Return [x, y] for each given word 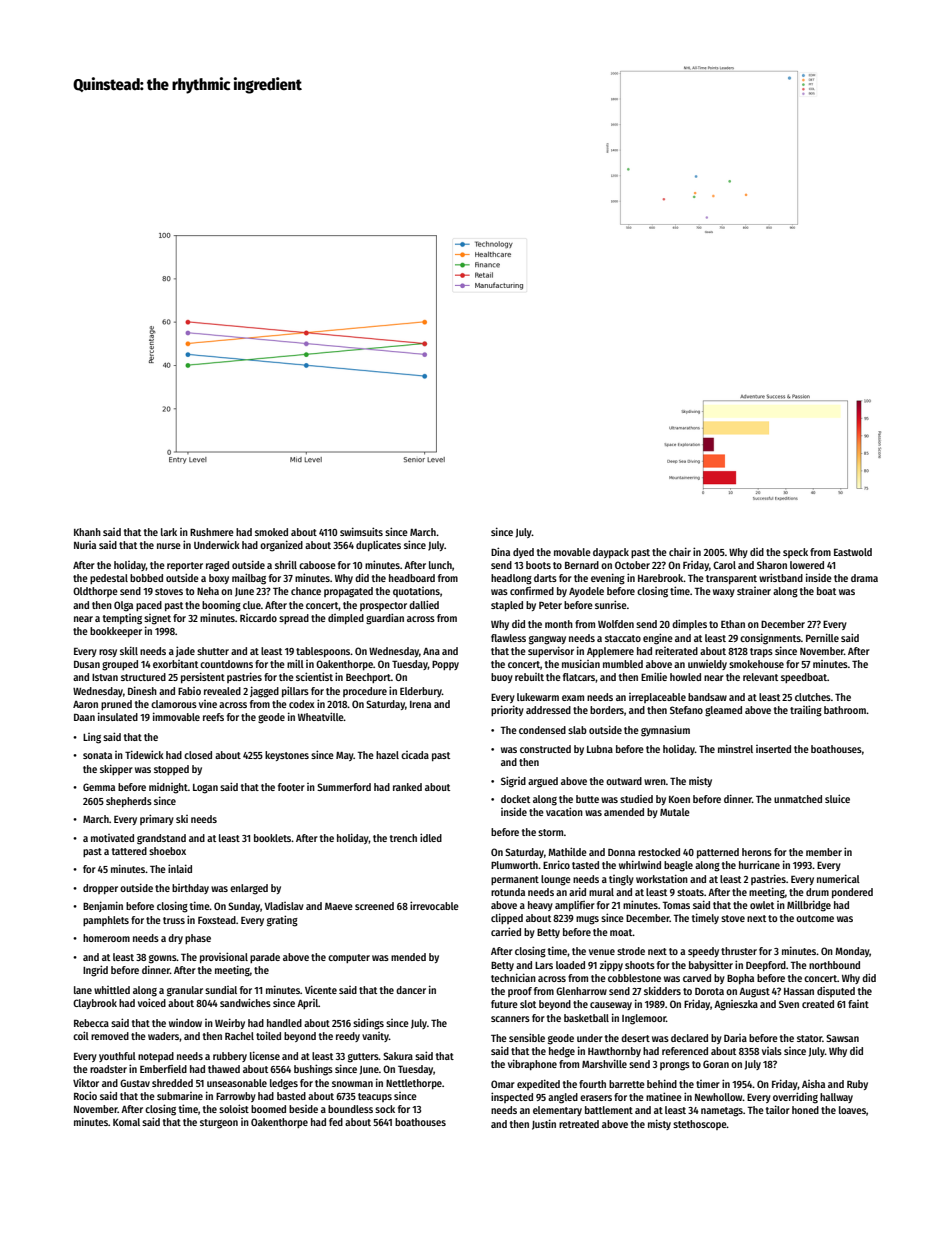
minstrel [735, 748]
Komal [126, 1122]
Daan [84, 717]
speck [795, 553]
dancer [411, 990]
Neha [208, 591]
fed [336, 1122]
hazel [387, 755]
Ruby [857, 1085]
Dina [500, 551]
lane [83, 990]
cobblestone [634, 978]
